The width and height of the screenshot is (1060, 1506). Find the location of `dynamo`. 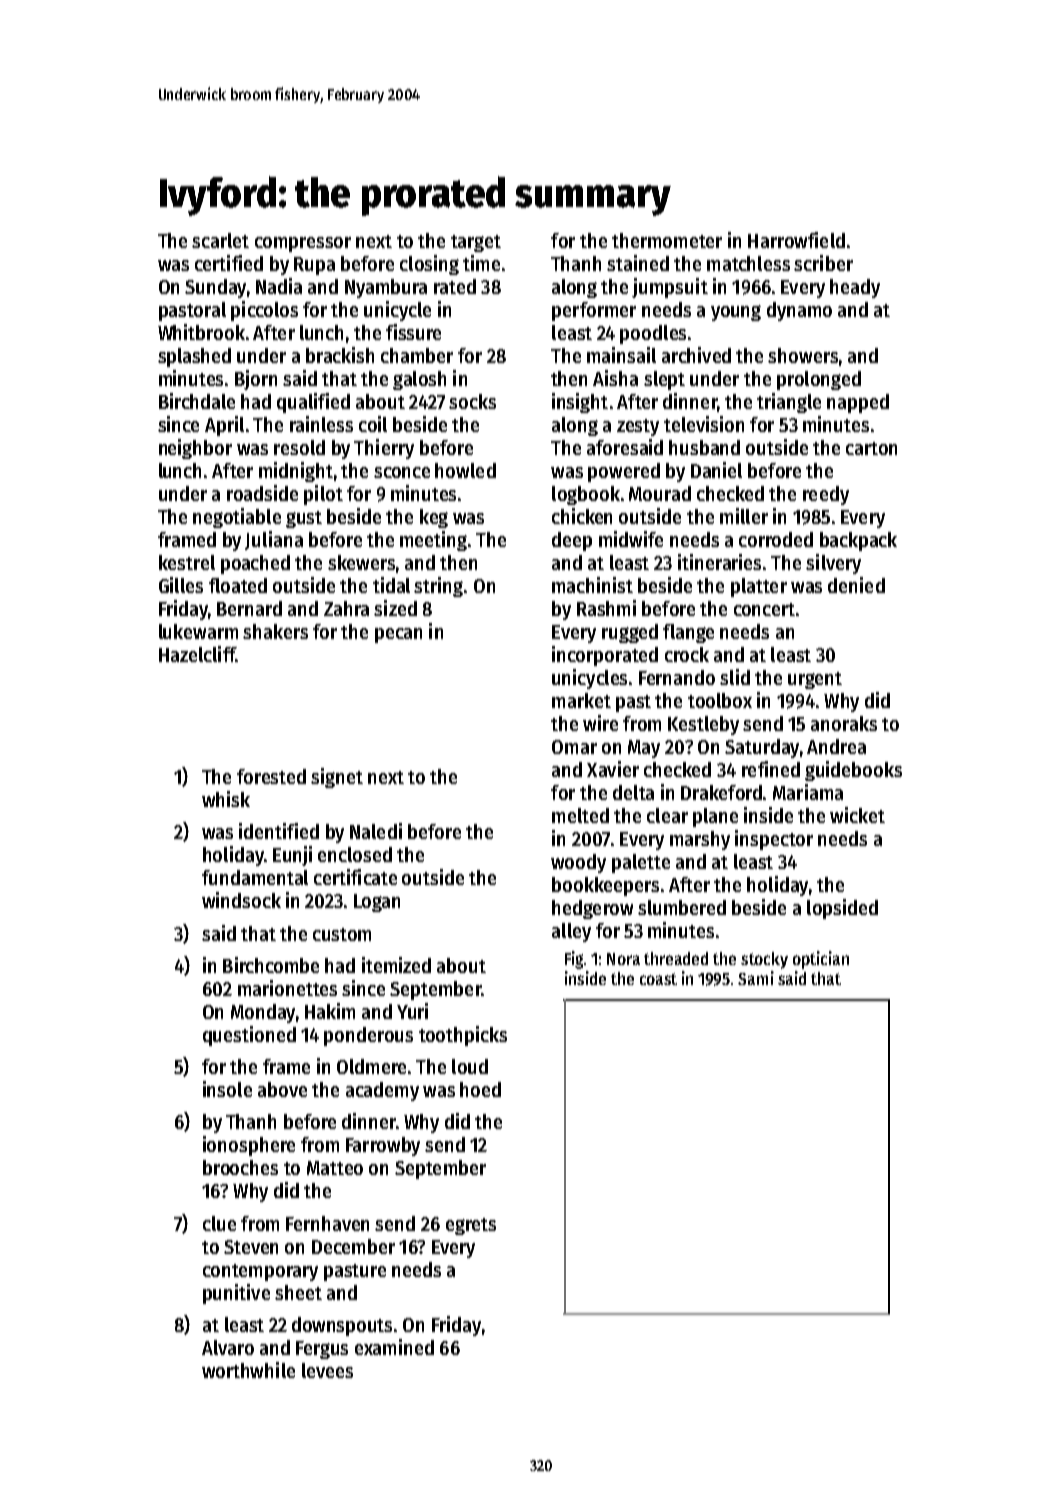

dynamo is located at coordinates (799, 311).
